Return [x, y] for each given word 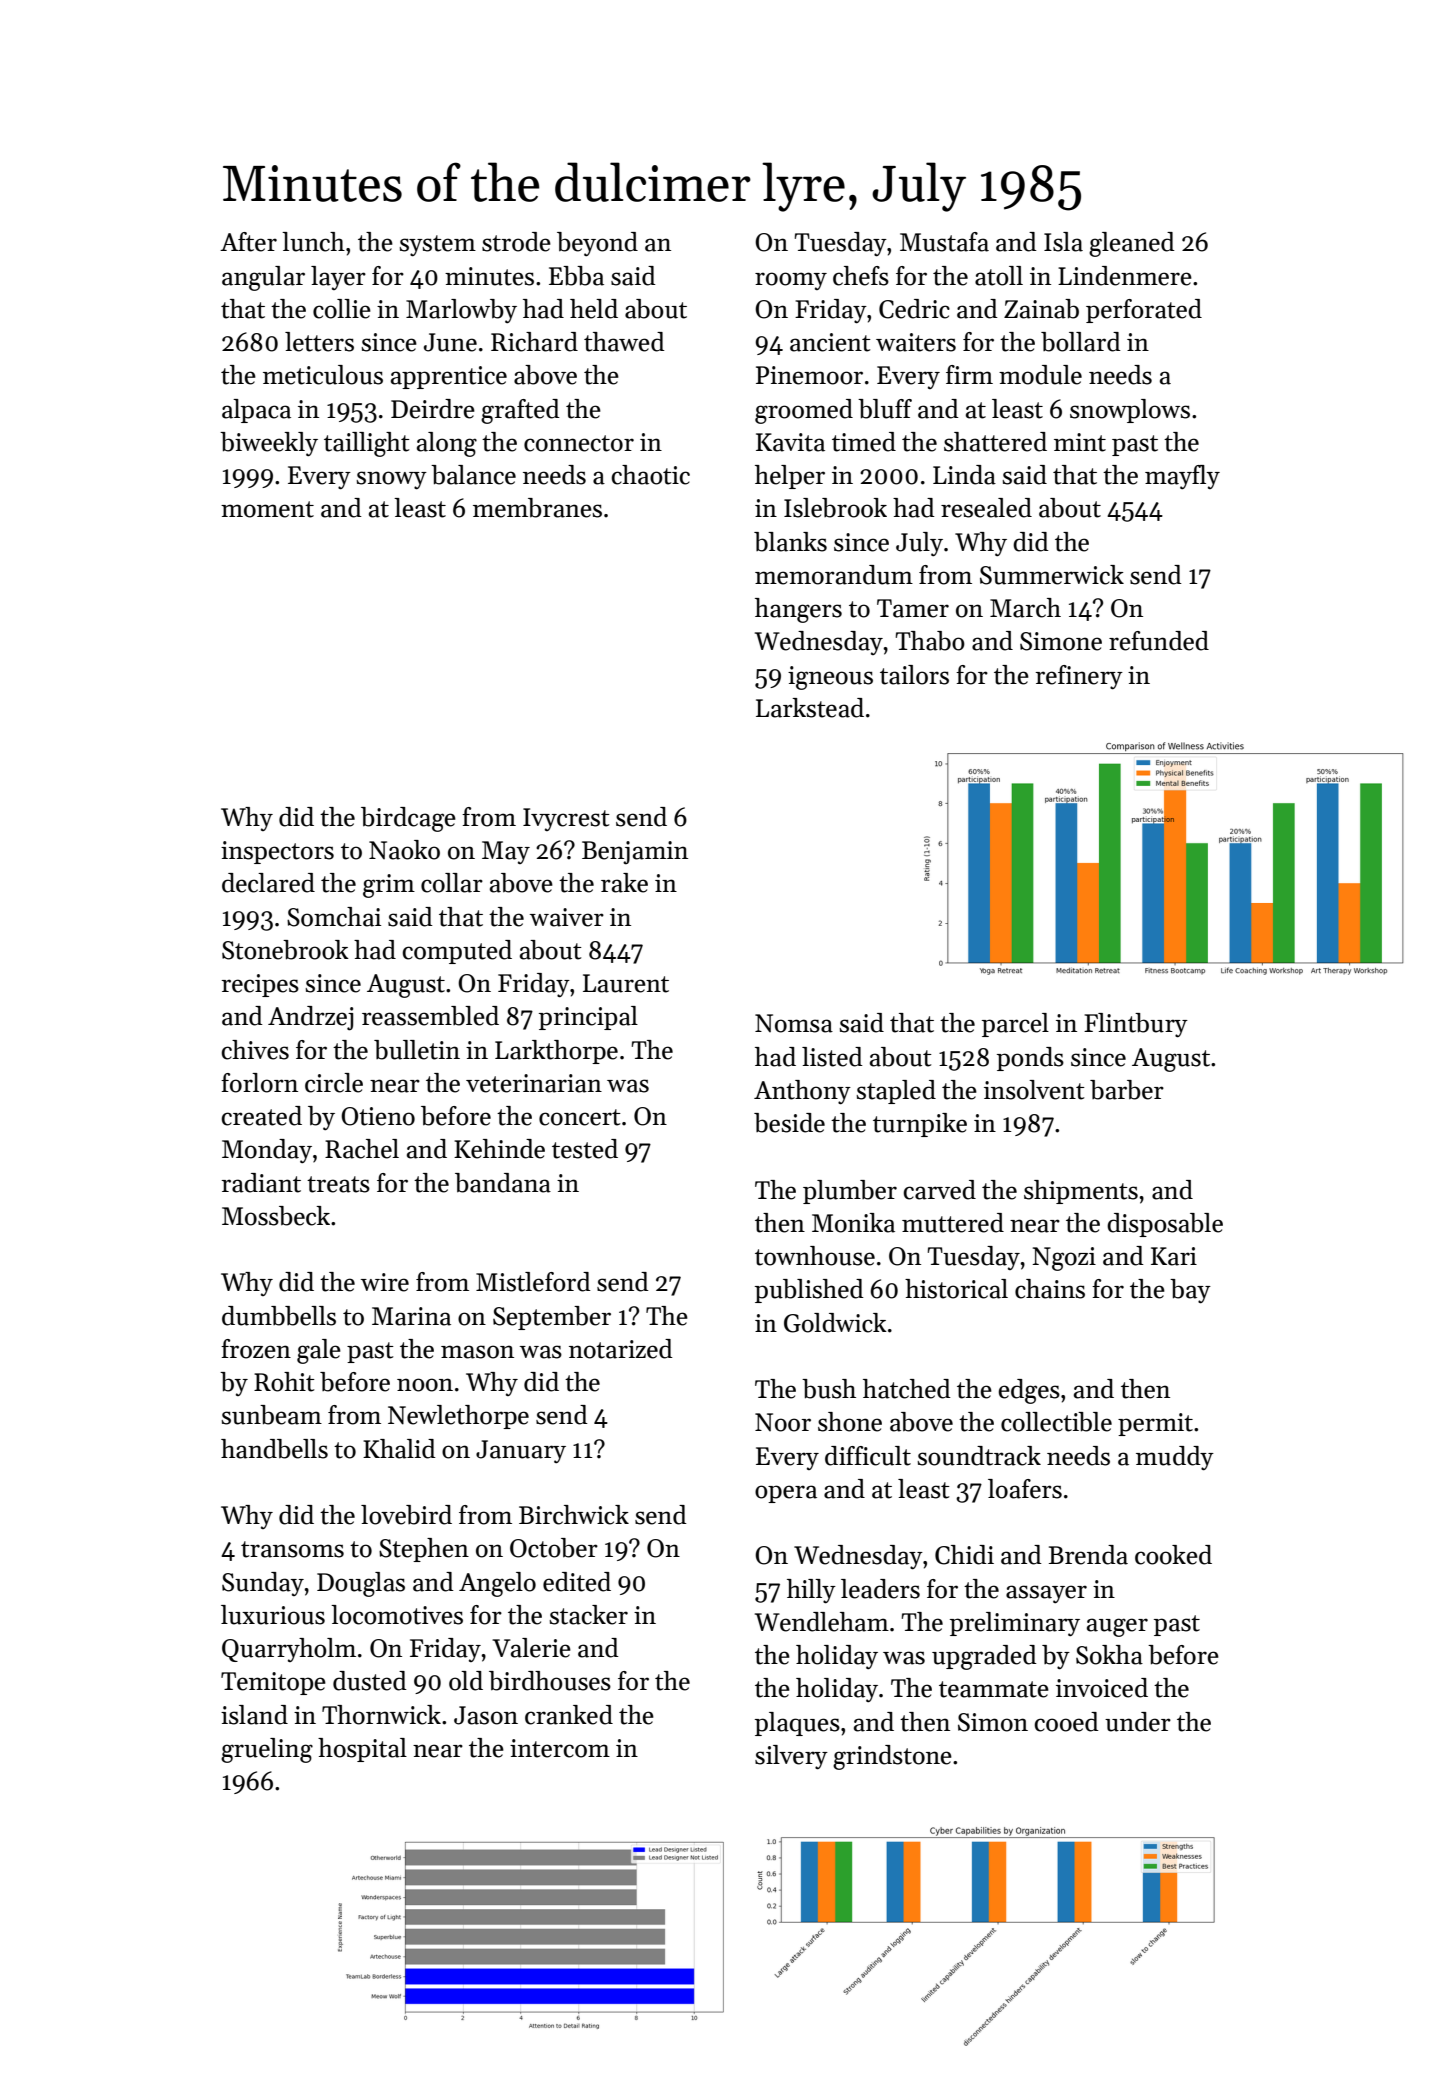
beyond [597, 244]
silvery [791, 1757]
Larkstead [810, 708]
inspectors [277, 852]
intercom [560, 1748]
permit [1155, 1424]
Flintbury [1136, 1025]
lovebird [406, 1515]
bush [829, 1389]
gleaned [1132, 244]
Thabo [930, 641]
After [248, 242]
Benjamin [635, 853]
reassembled [430, 1016]
